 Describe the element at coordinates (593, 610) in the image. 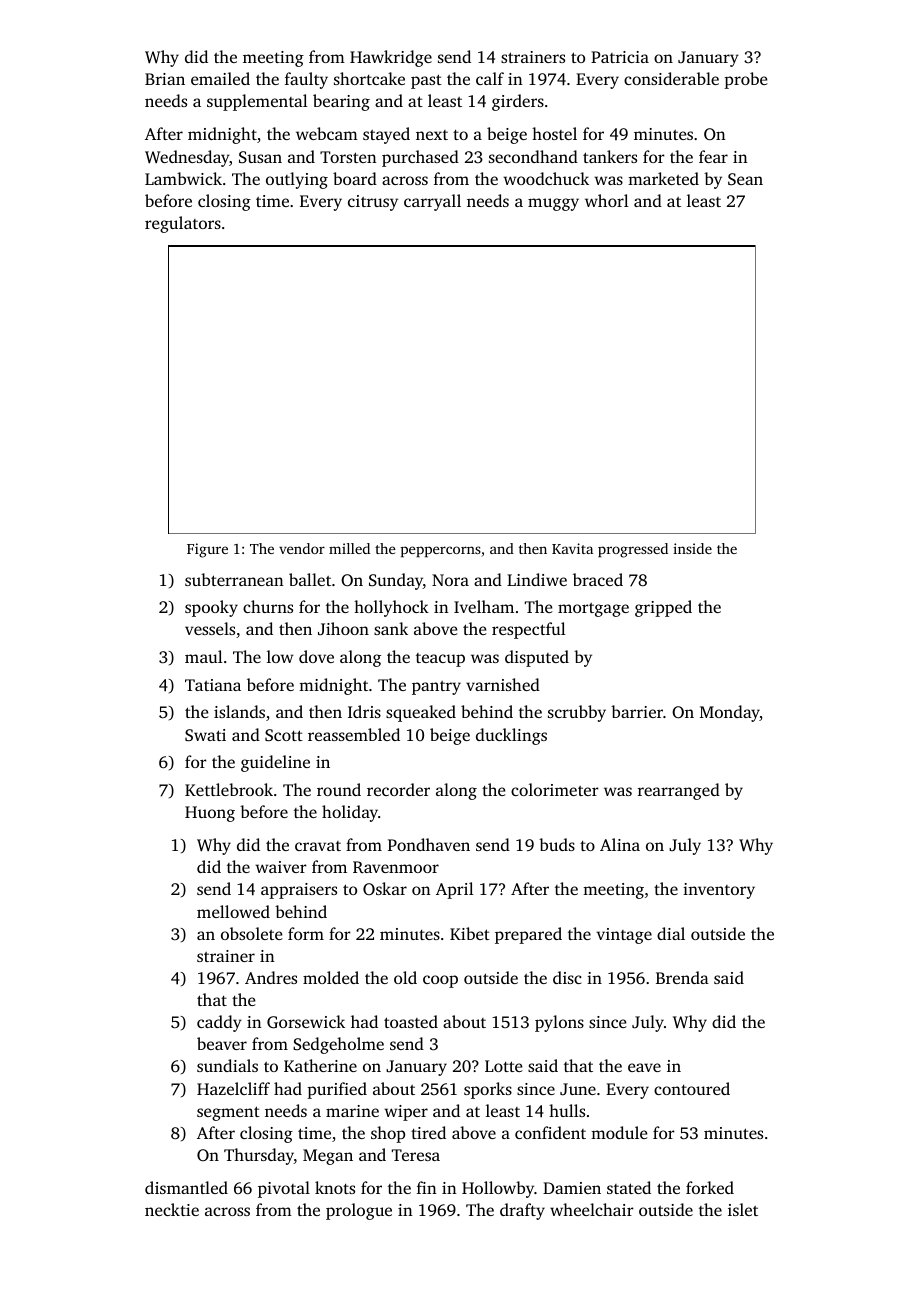

I see `mortgage` at that location.
